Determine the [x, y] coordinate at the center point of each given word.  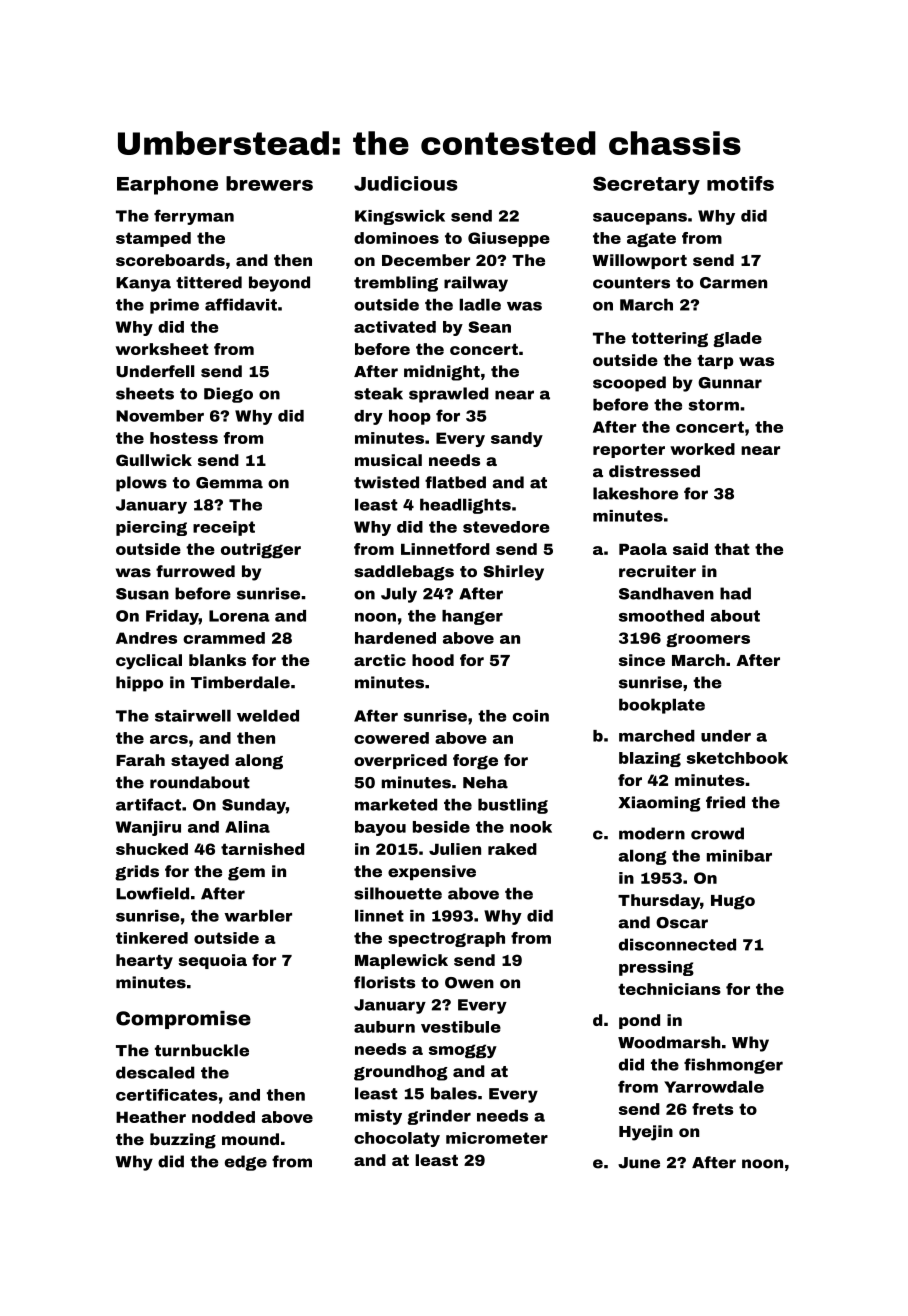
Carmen [733, 283]
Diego [228, 395]
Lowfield [152, 893]
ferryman [194, 217]
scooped [629, 384]
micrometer [497, 1138]
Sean [489, 327]
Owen [469, 983]
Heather [151, 1117]
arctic [380, 660]
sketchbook [737, 758]
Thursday [659, 902]
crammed [224, 638]
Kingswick [400, 217]
